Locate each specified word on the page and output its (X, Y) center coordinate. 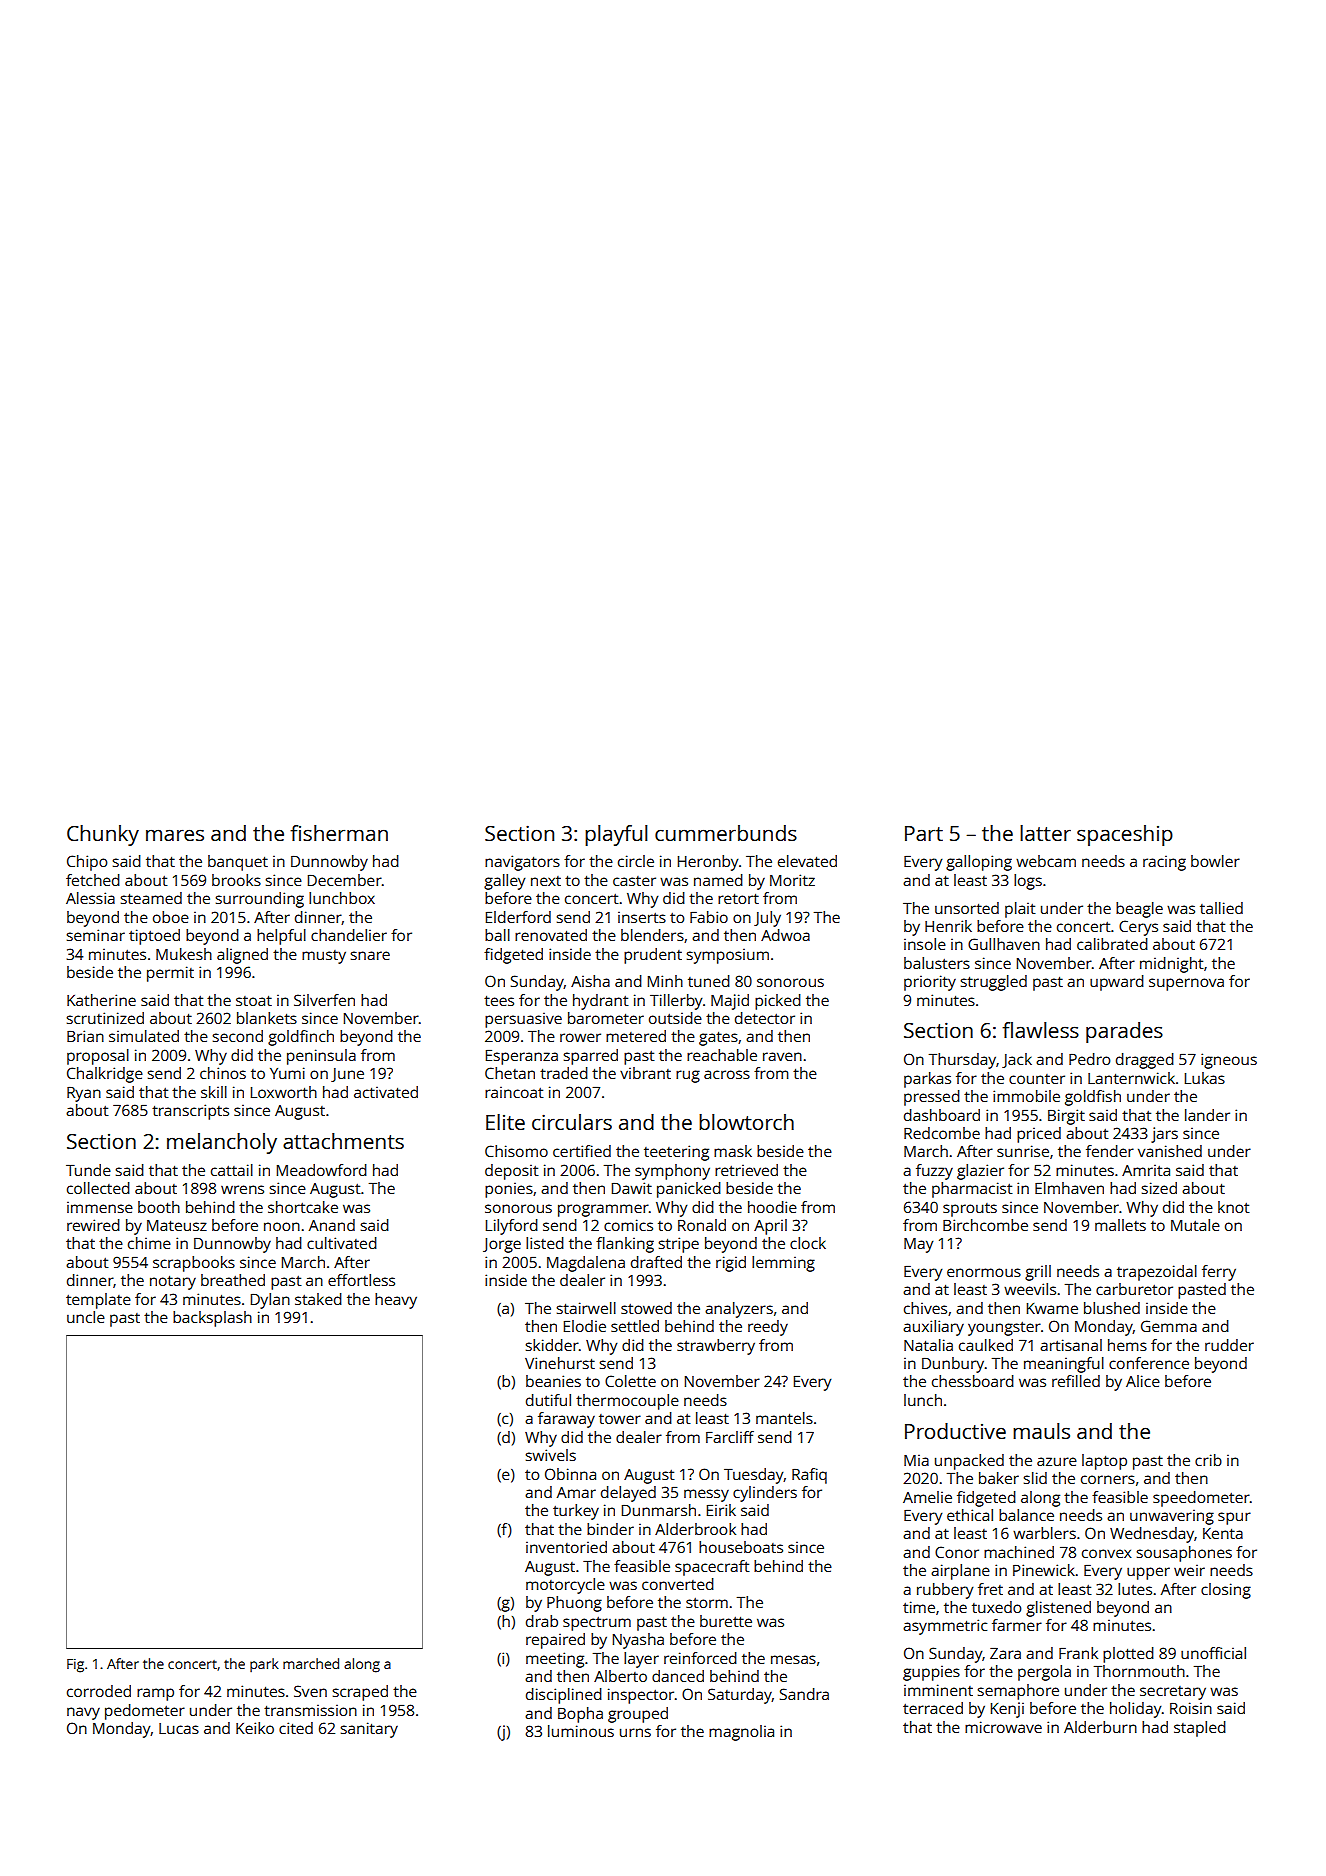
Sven (310, 1691)
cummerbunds (726, 833)
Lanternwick (1131, 1078)
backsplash (212, 1319)
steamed (151, 898)
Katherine (101, 1000)
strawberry (716, 1347)
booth (159, 1207)
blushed (1112, 1308)
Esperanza (522, 1057)
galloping (979, 863)
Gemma (1169, 1326)
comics (628, 1225)
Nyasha (638, 1641)
